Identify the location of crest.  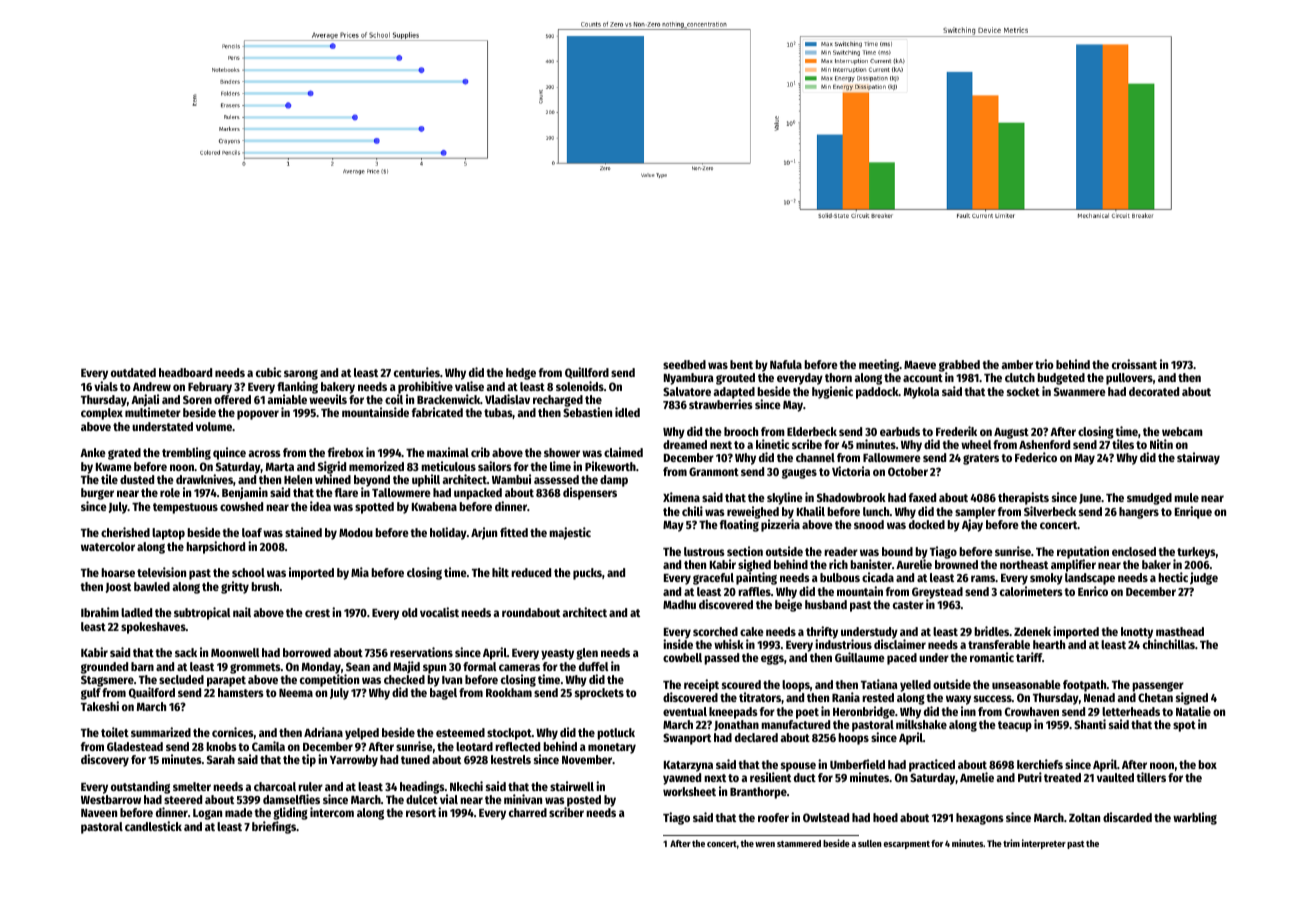
(317, 613).
